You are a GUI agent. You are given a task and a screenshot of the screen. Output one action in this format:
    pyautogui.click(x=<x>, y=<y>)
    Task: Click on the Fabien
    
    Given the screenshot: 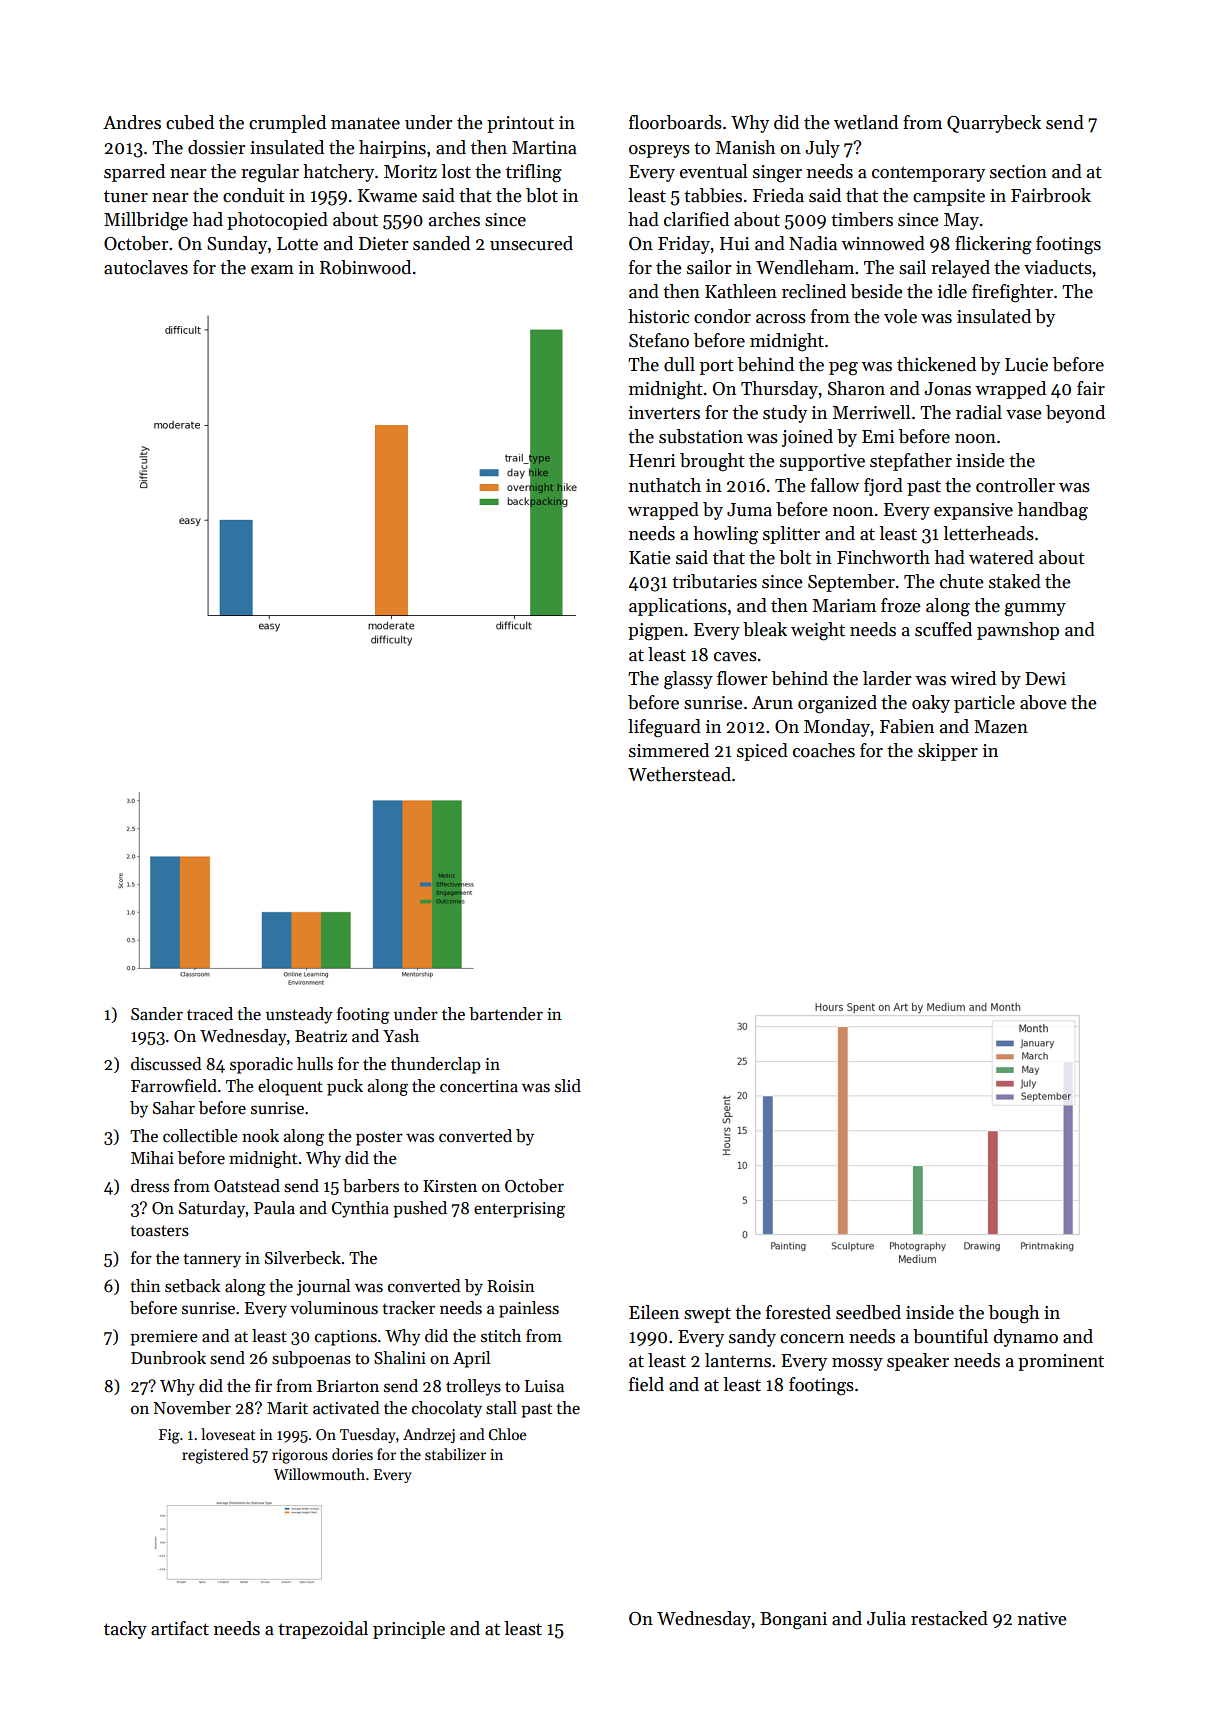 What is the action you would take?
    pyautogui.click(x=907, y=726)
